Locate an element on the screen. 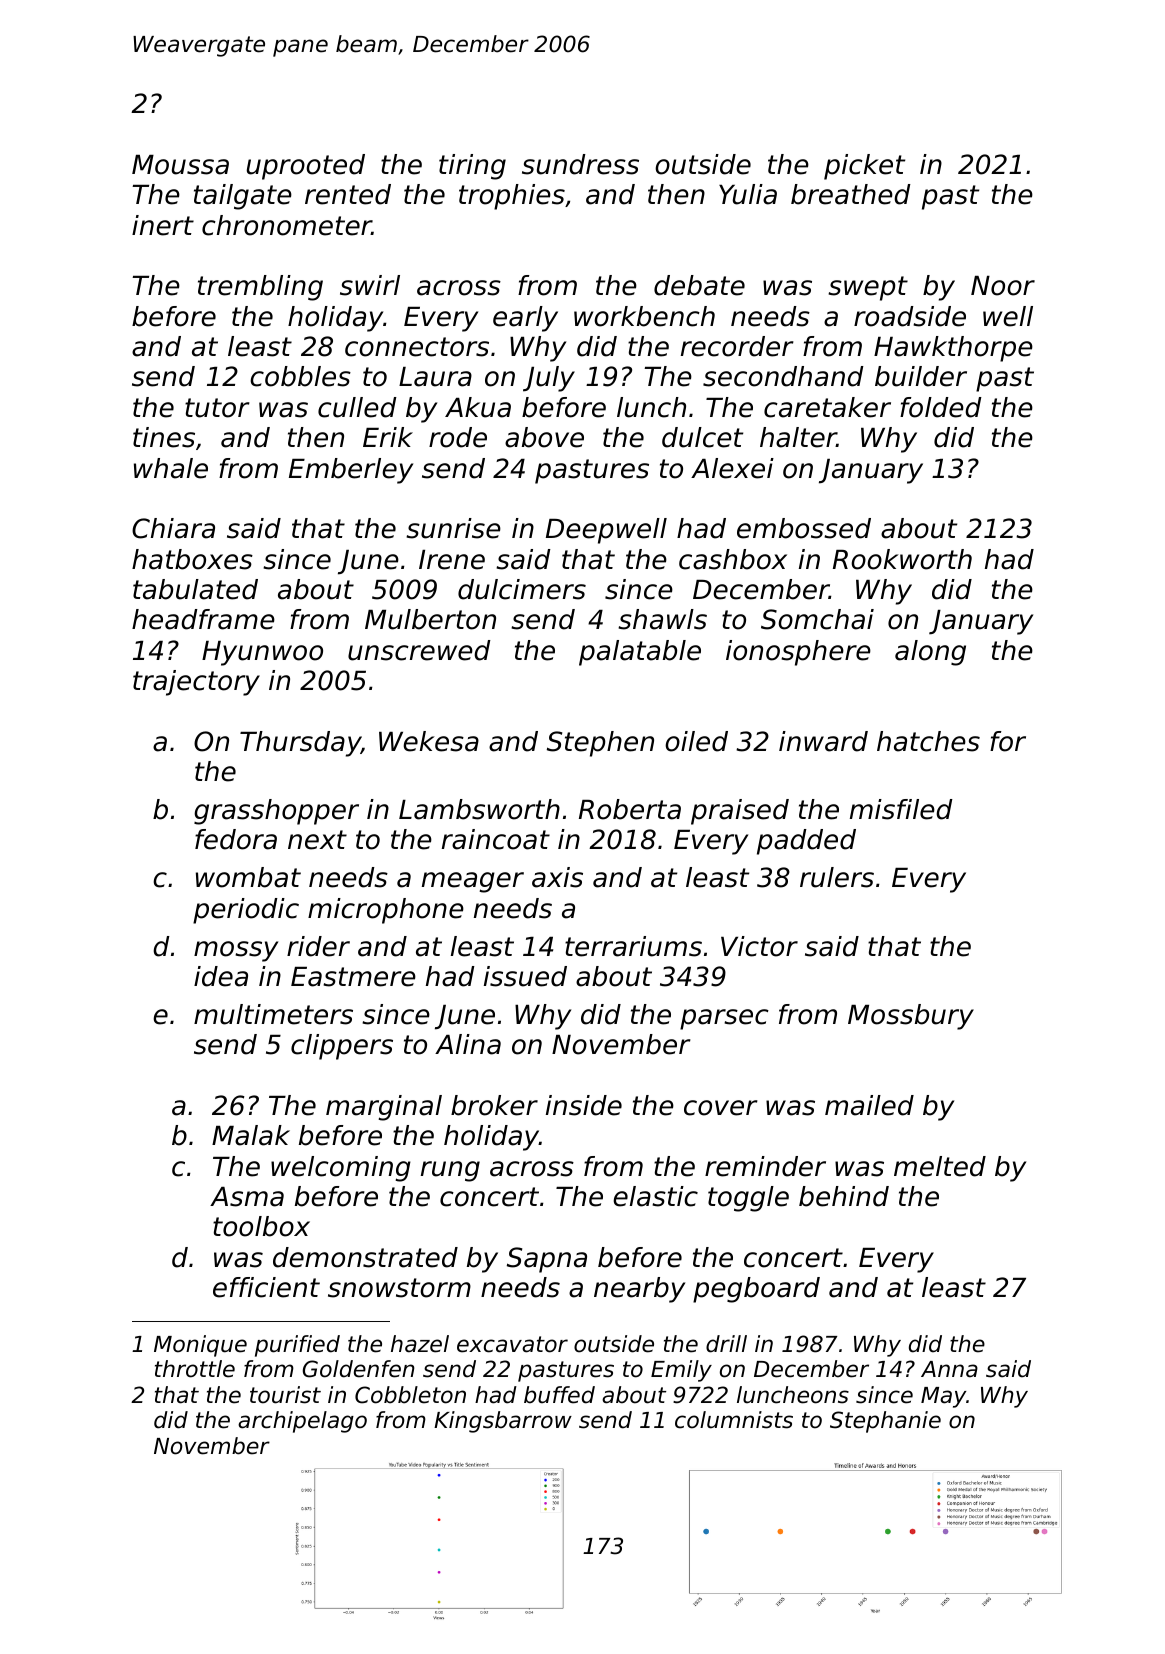 Image resolution: width=1165 pixels, height=1654 pixels. Hyunwoo is located at coordinates (262, 653).
